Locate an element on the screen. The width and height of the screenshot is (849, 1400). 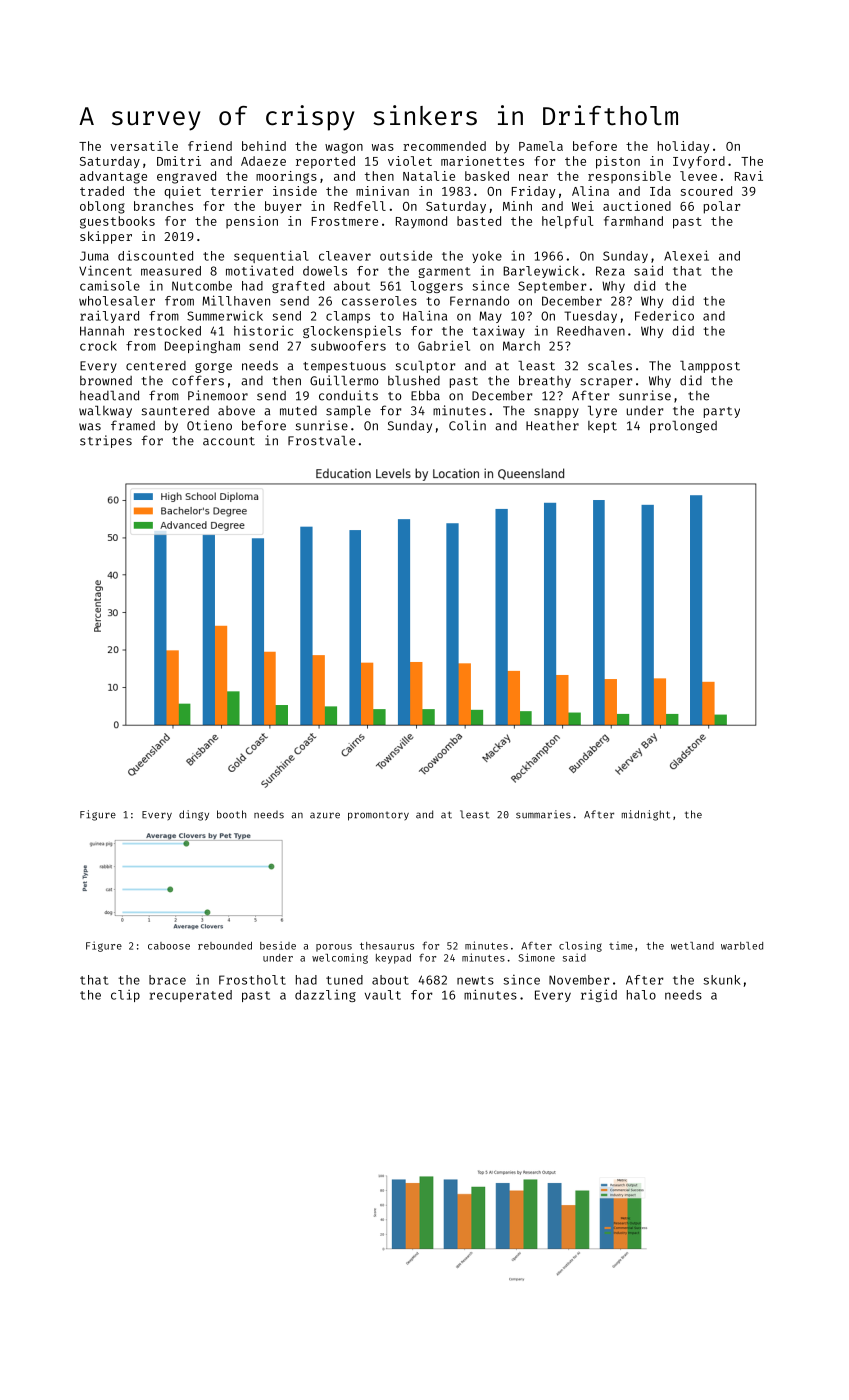
Colin is located at coordinates (467, 425).
